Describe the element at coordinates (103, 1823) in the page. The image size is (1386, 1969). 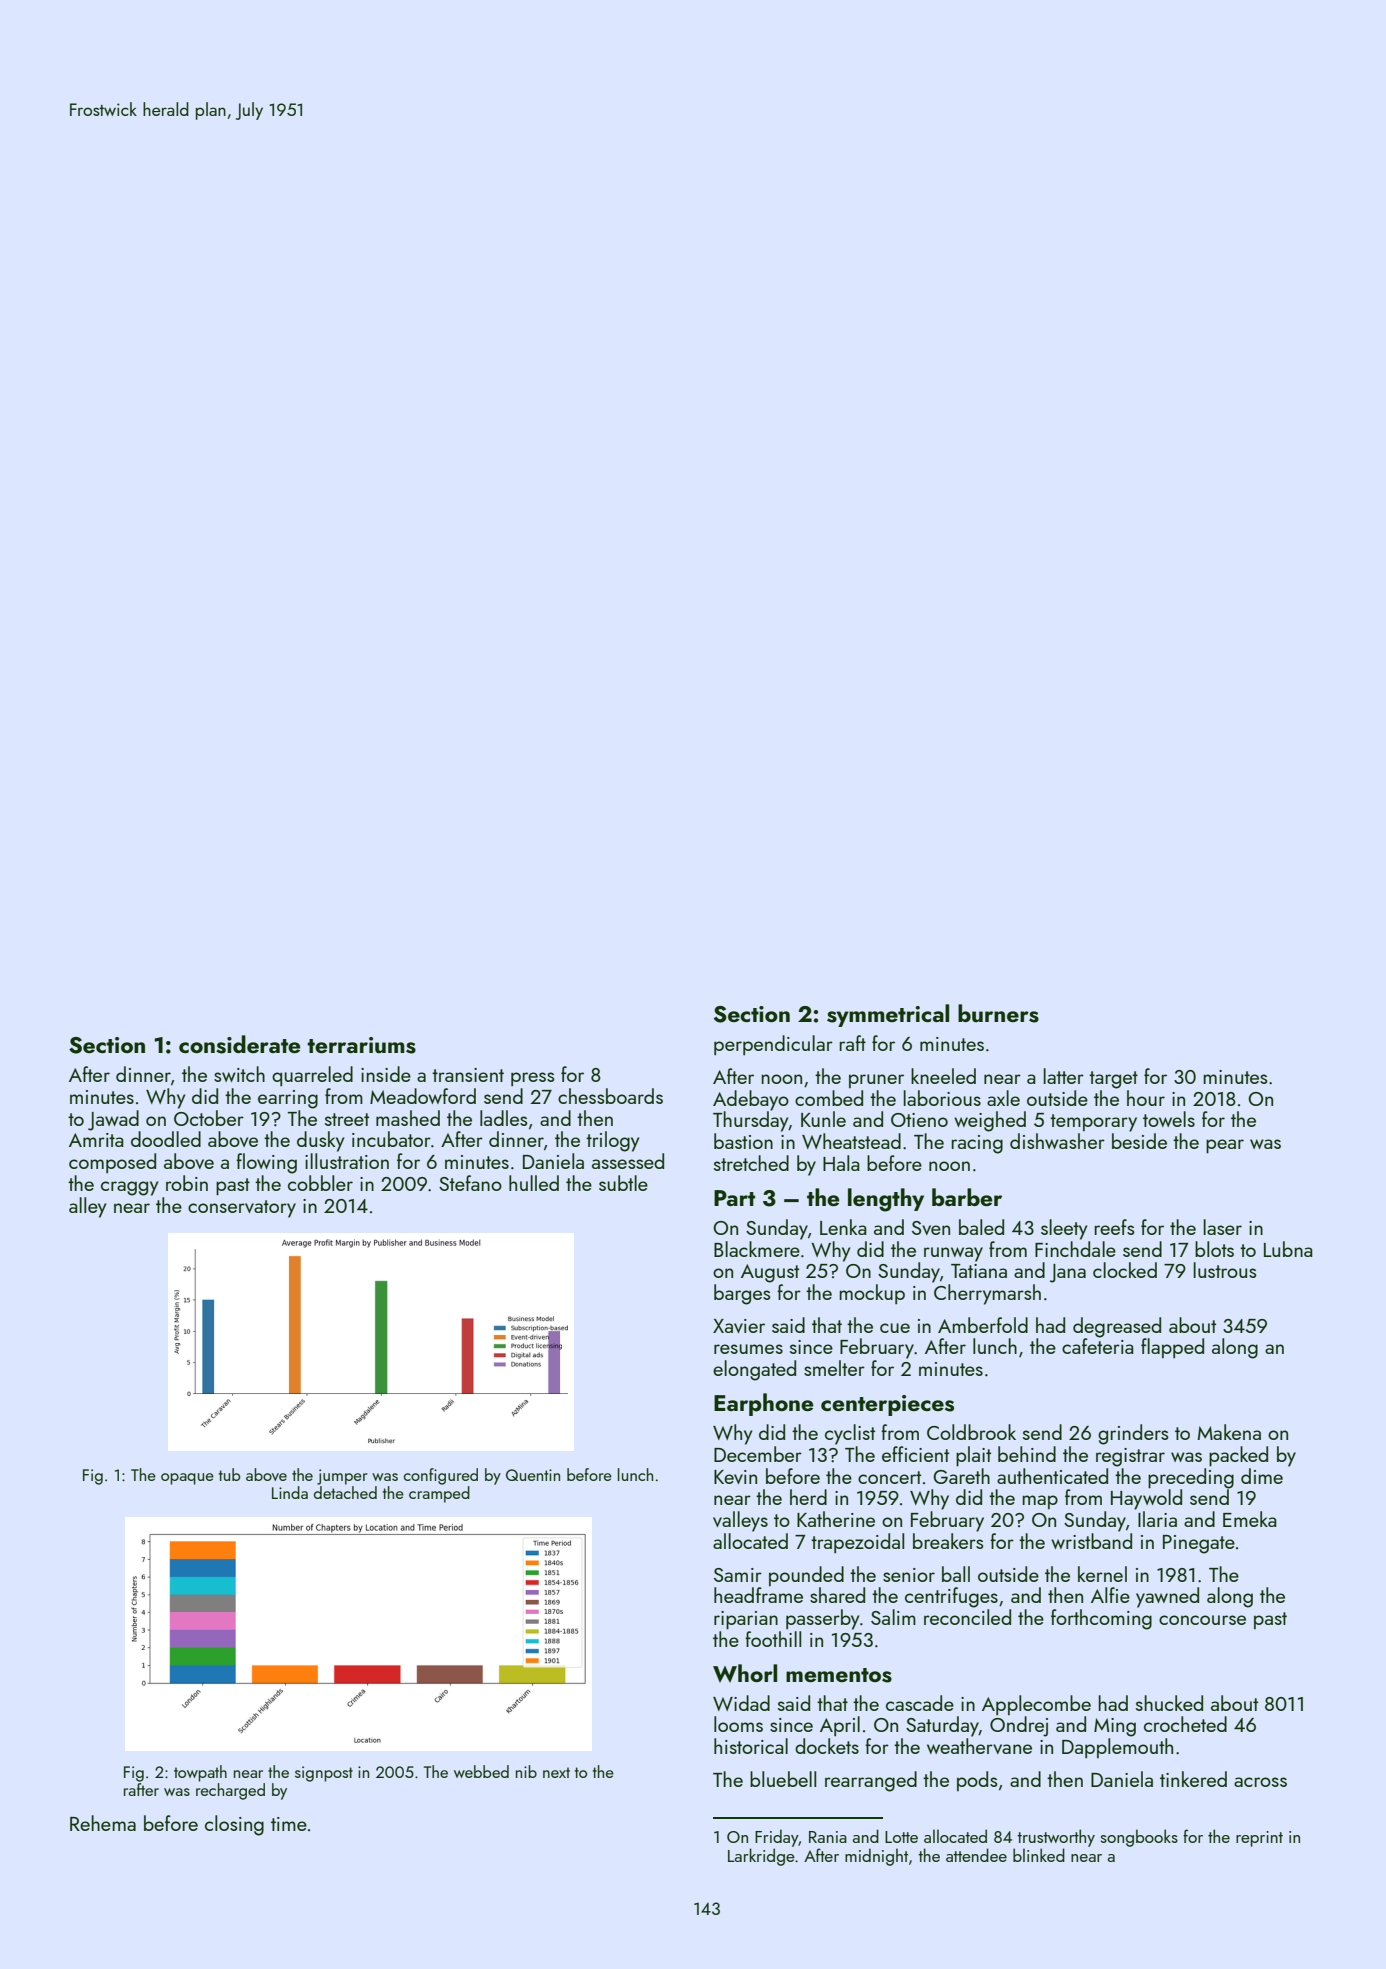
I see `Rehema` at that location.
